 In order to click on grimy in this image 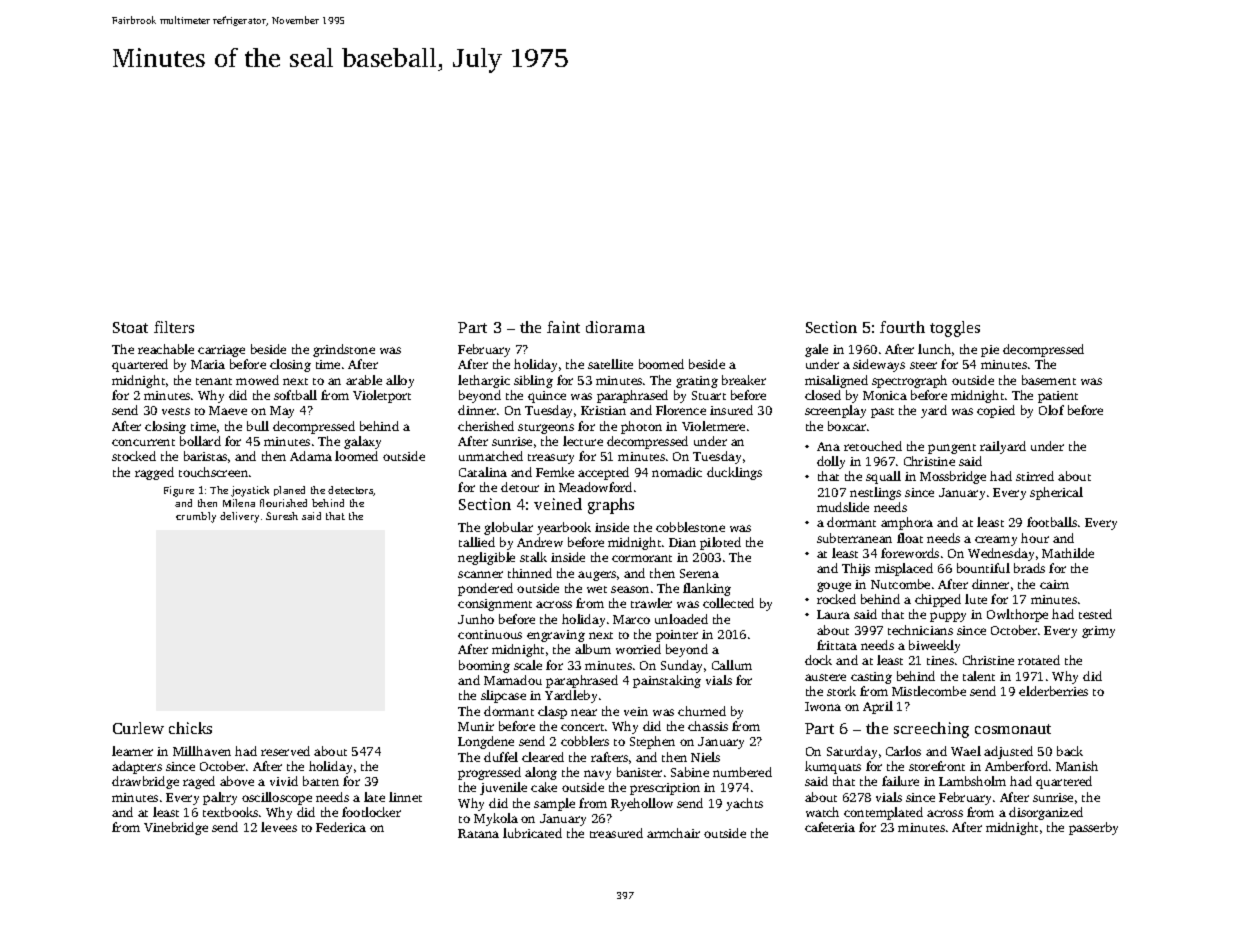, I will do `click(1098, 632)`.
